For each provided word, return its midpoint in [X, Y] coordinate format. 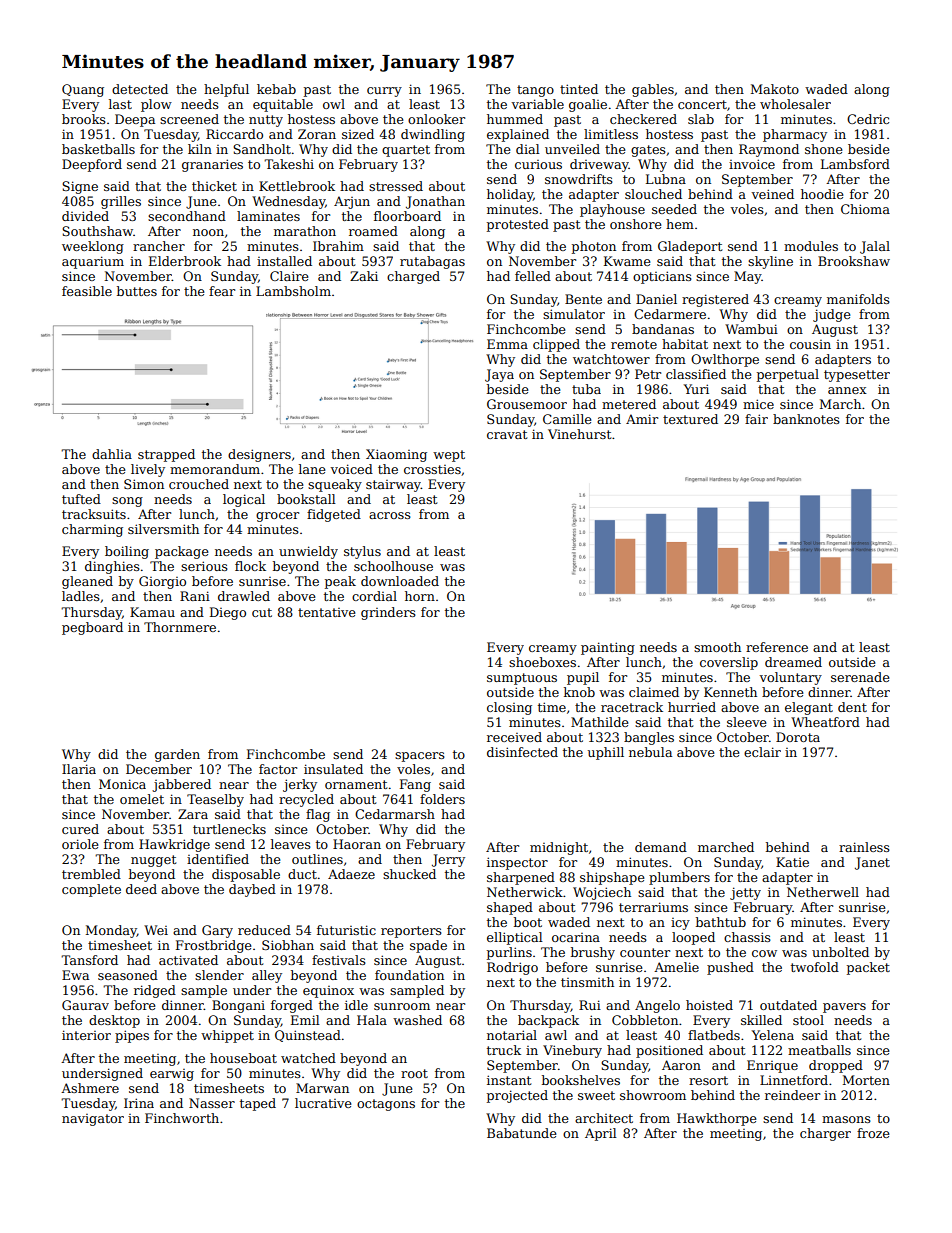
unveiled [572, 149]
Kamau [152, 612]
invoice [752, 164]
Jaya [499, 375]
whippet [227, 1036]
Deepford [92, 165]
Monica [122, 784]
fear [222, 291]
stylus [362, 552]
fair [756, 419]
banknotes [806, 419]
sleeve [747, 722]
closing [509, 708]
